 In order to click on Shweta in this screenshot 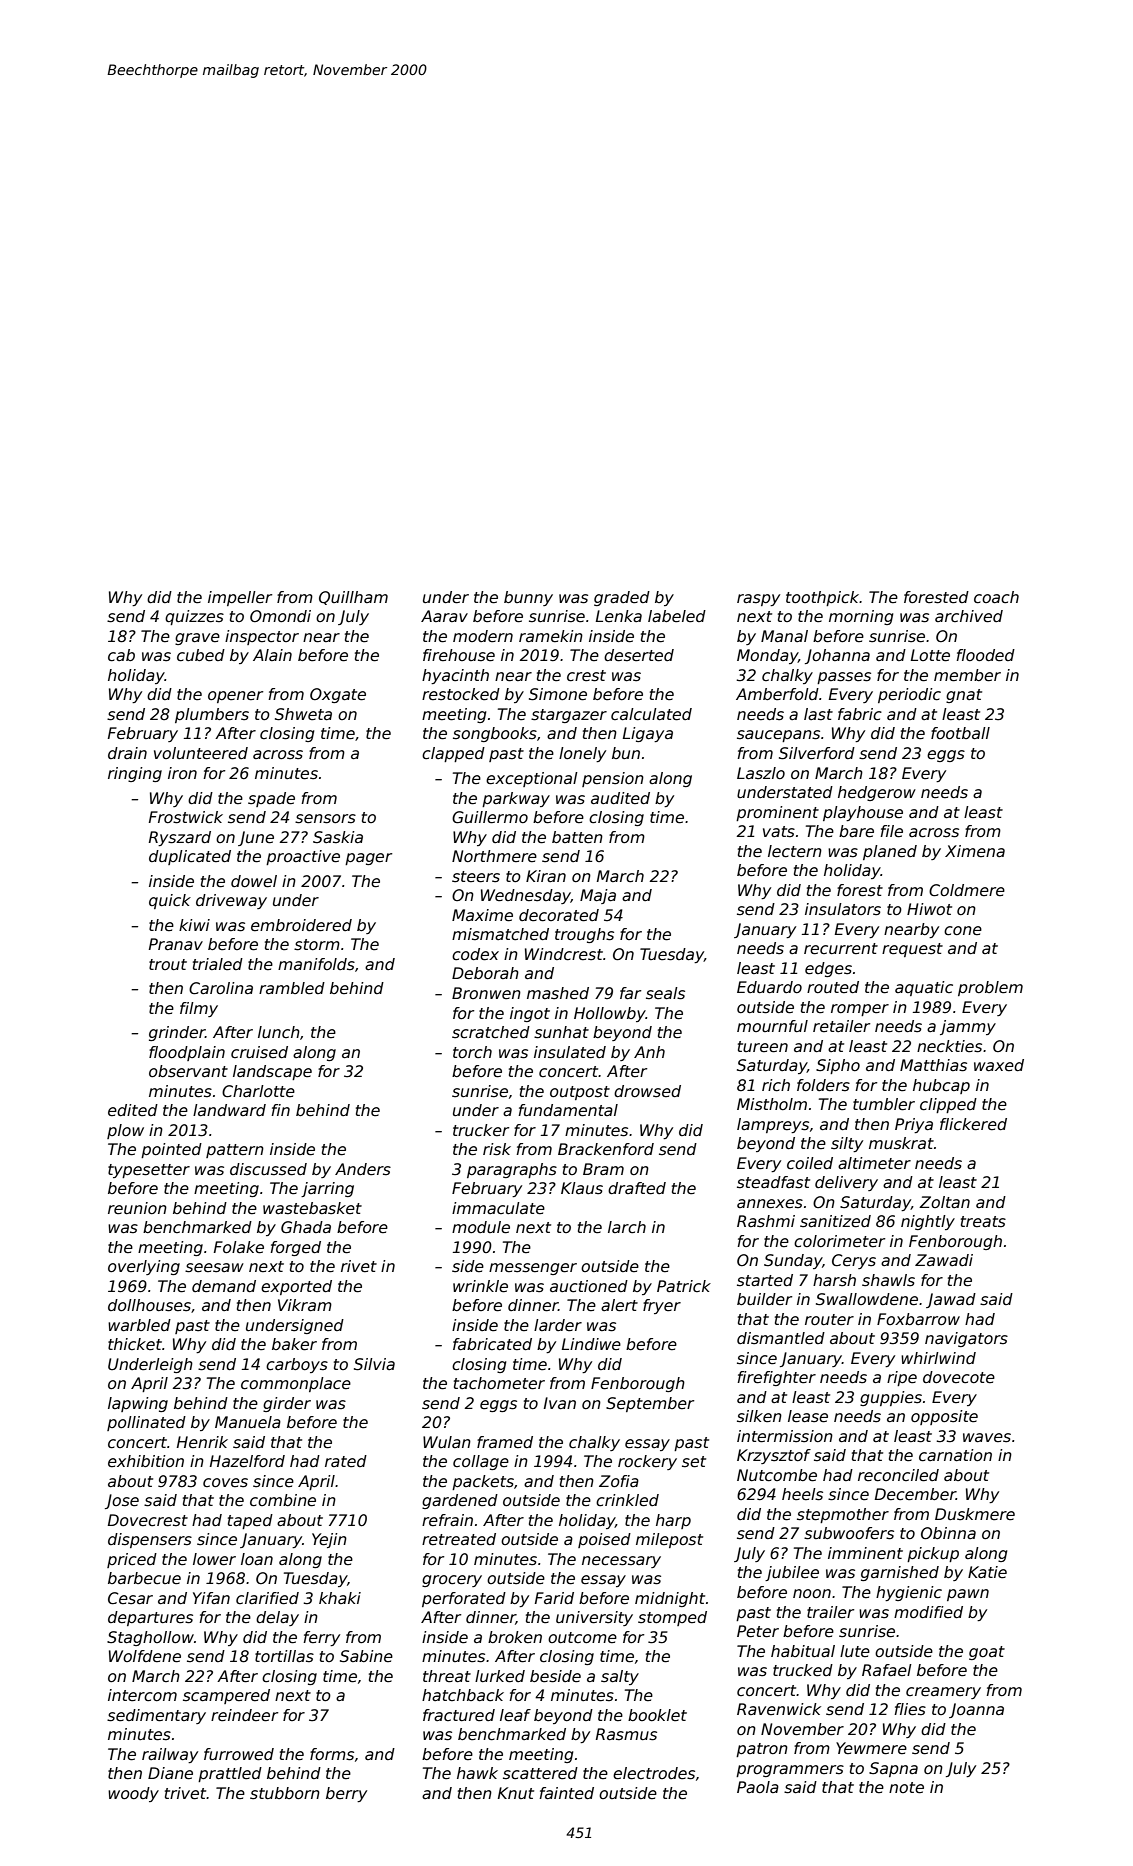, I will do `click(303, 714)`.
